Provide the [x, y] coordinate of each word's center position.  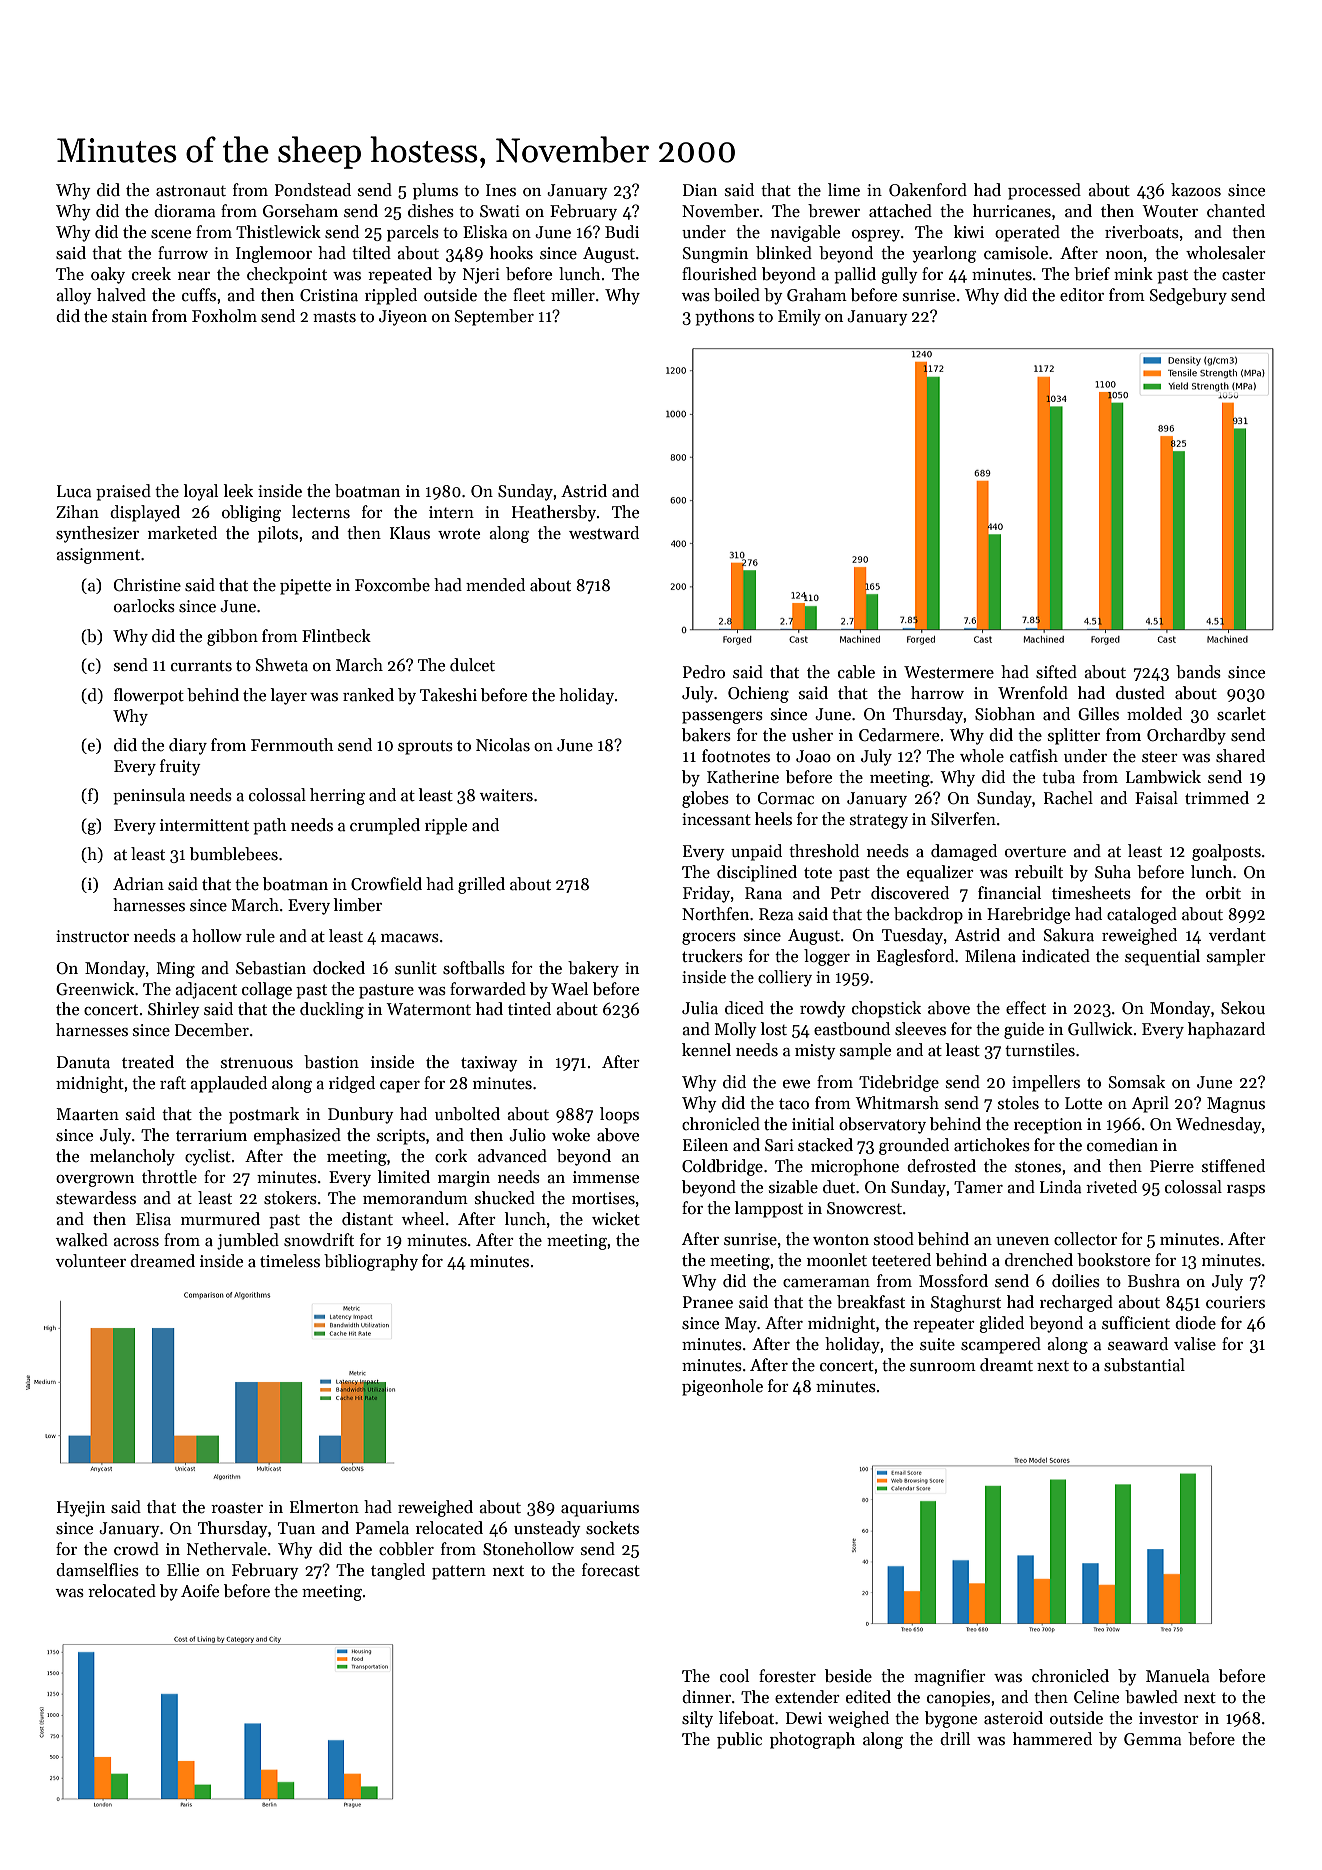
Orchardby [1186, 736]
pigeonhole [722, 1387]
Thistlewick [278, 232]
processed [1044, 191]
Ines [501, 190]
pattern [459, 1572]
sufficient [1136, 1323]
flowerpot [149, 696]
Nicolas [503, 745]
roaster [237, 1508]
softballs [474, 968]
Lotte [1083, 1103]
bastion [331, 1062]
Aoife [200, 1590]
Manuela [1177, 1676]
